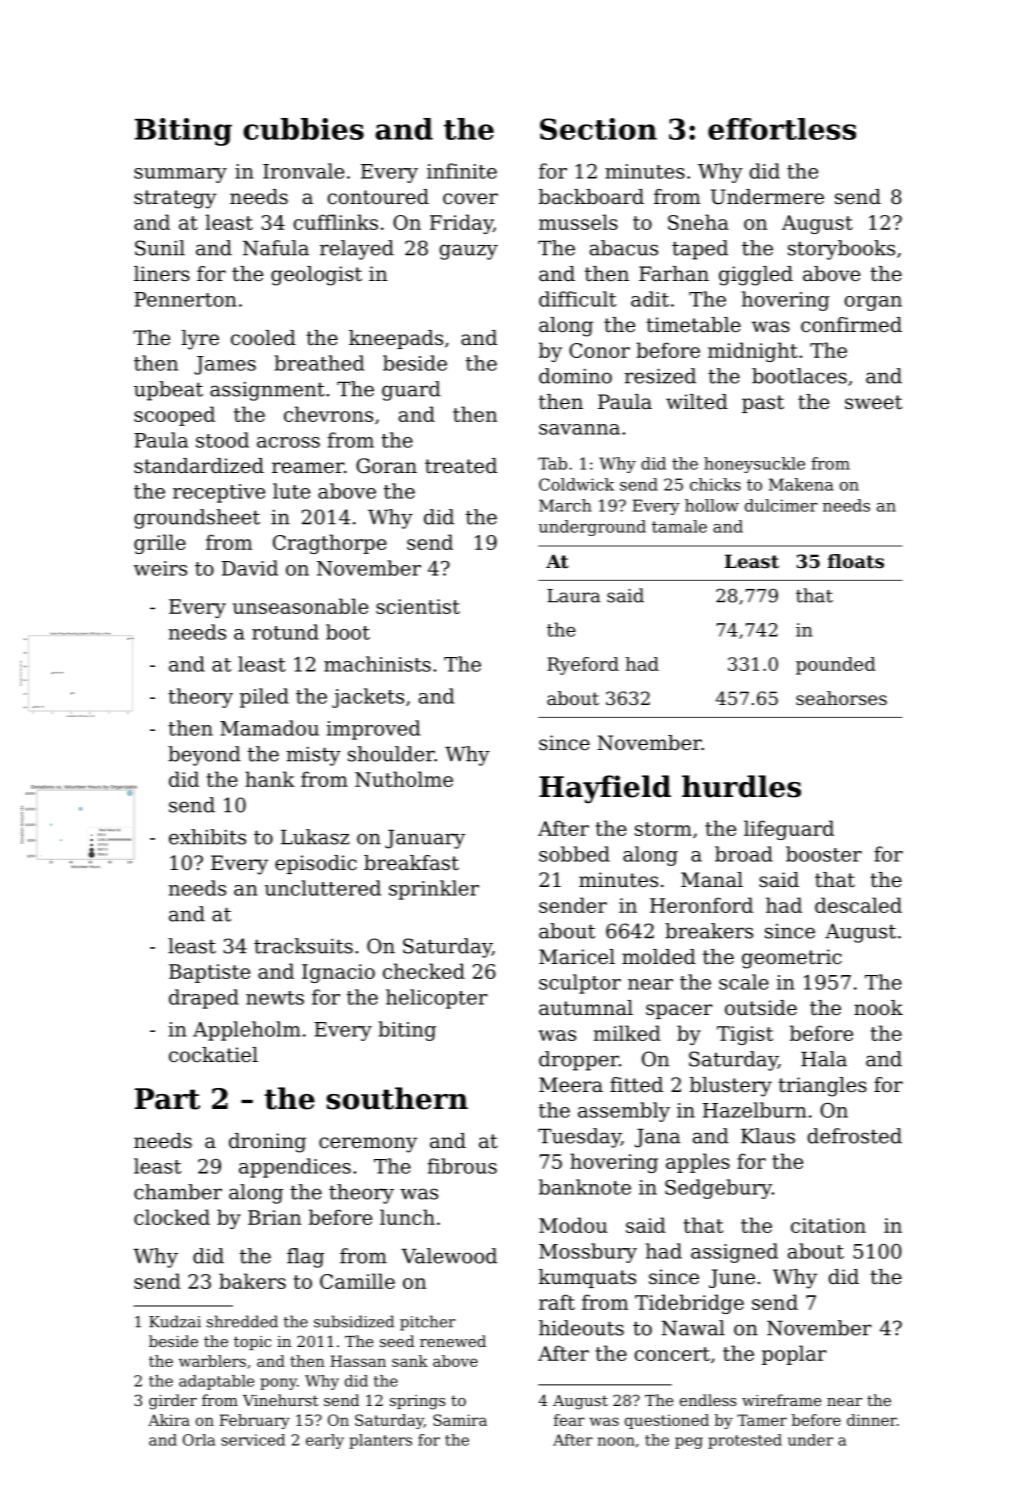 This document has width=1036, height=1501. I want to click on giggled, so click(756, 276).
